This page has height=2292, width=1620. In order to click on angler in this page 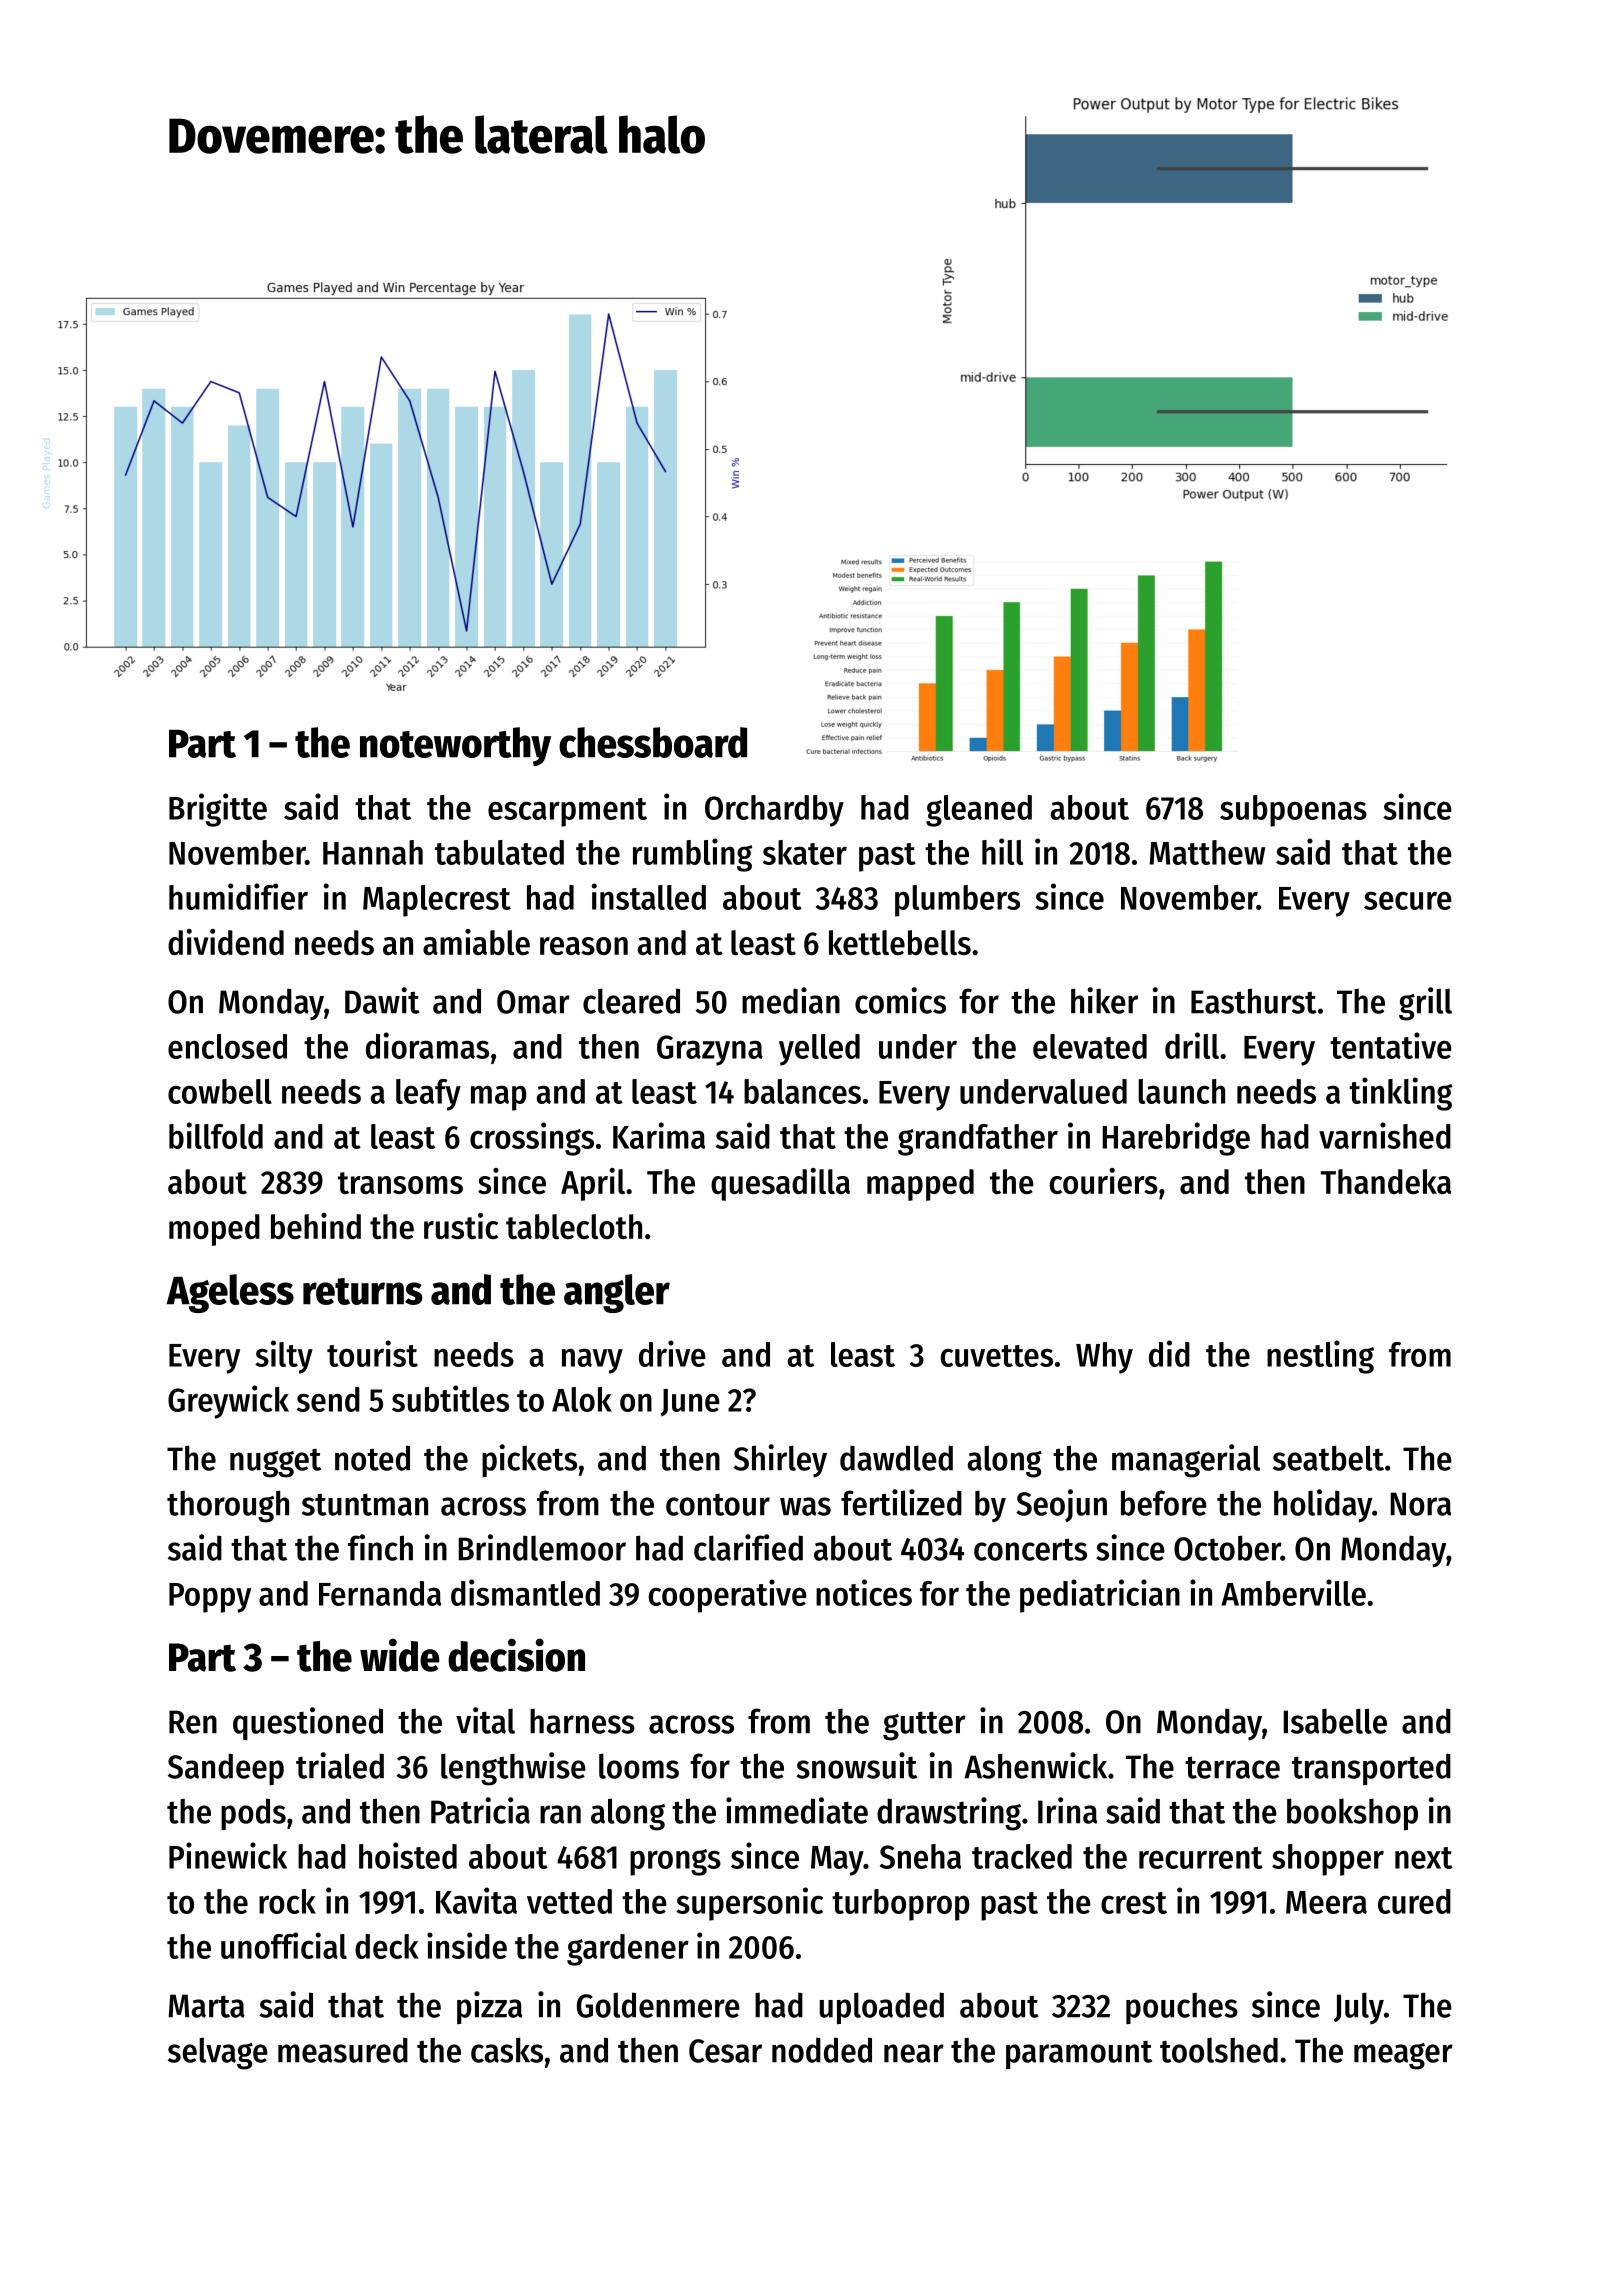, I will do `click(617, 1293)`.
